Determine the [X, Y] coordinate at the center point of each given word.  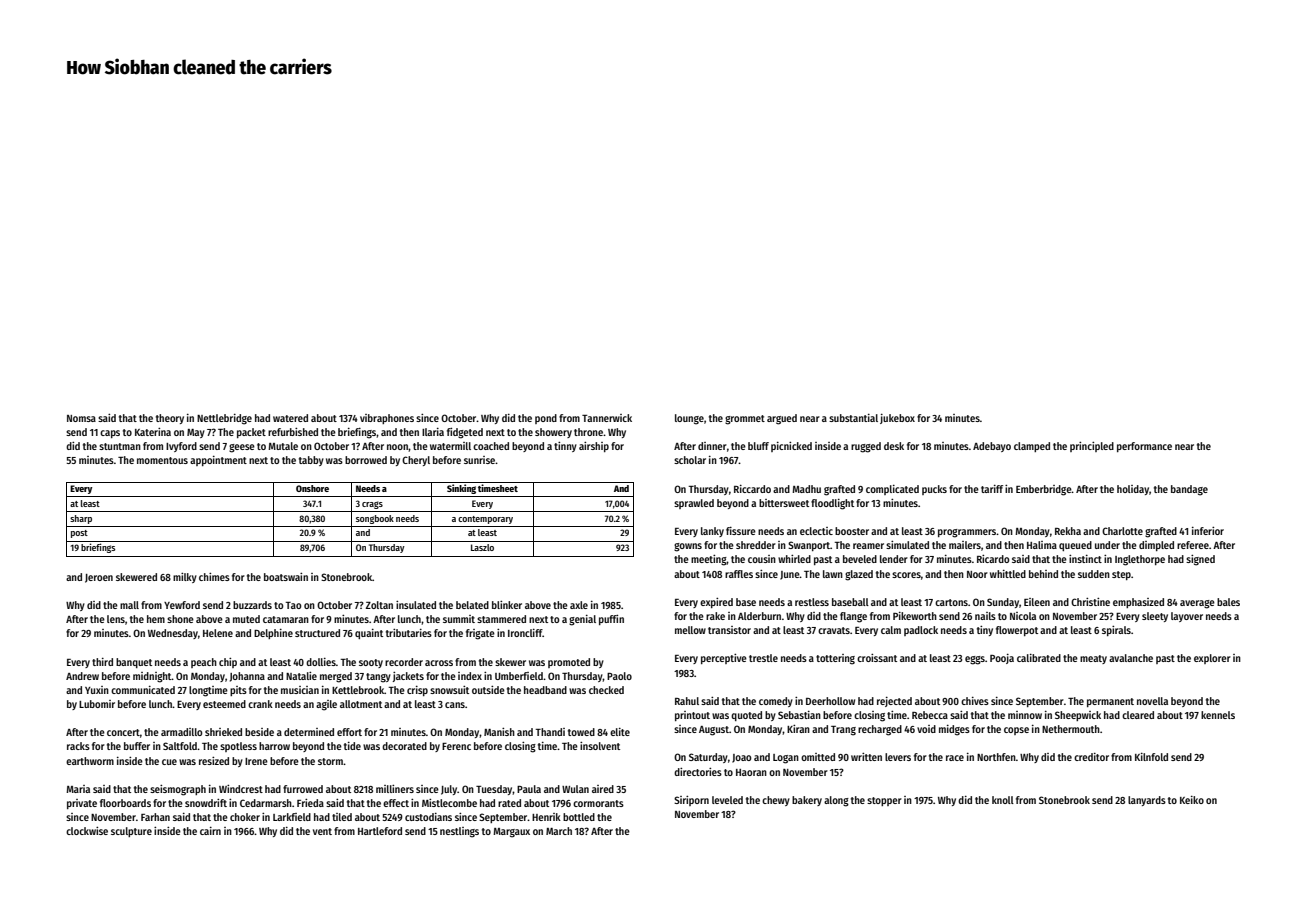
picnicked [791, 447]
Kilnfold [1151, 757]
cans [455, 705]
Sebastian [799, 715]
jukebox [897, 419]
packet [251, 433]
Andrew [82, 676]
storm [330, 761]
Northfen [996, 757]
